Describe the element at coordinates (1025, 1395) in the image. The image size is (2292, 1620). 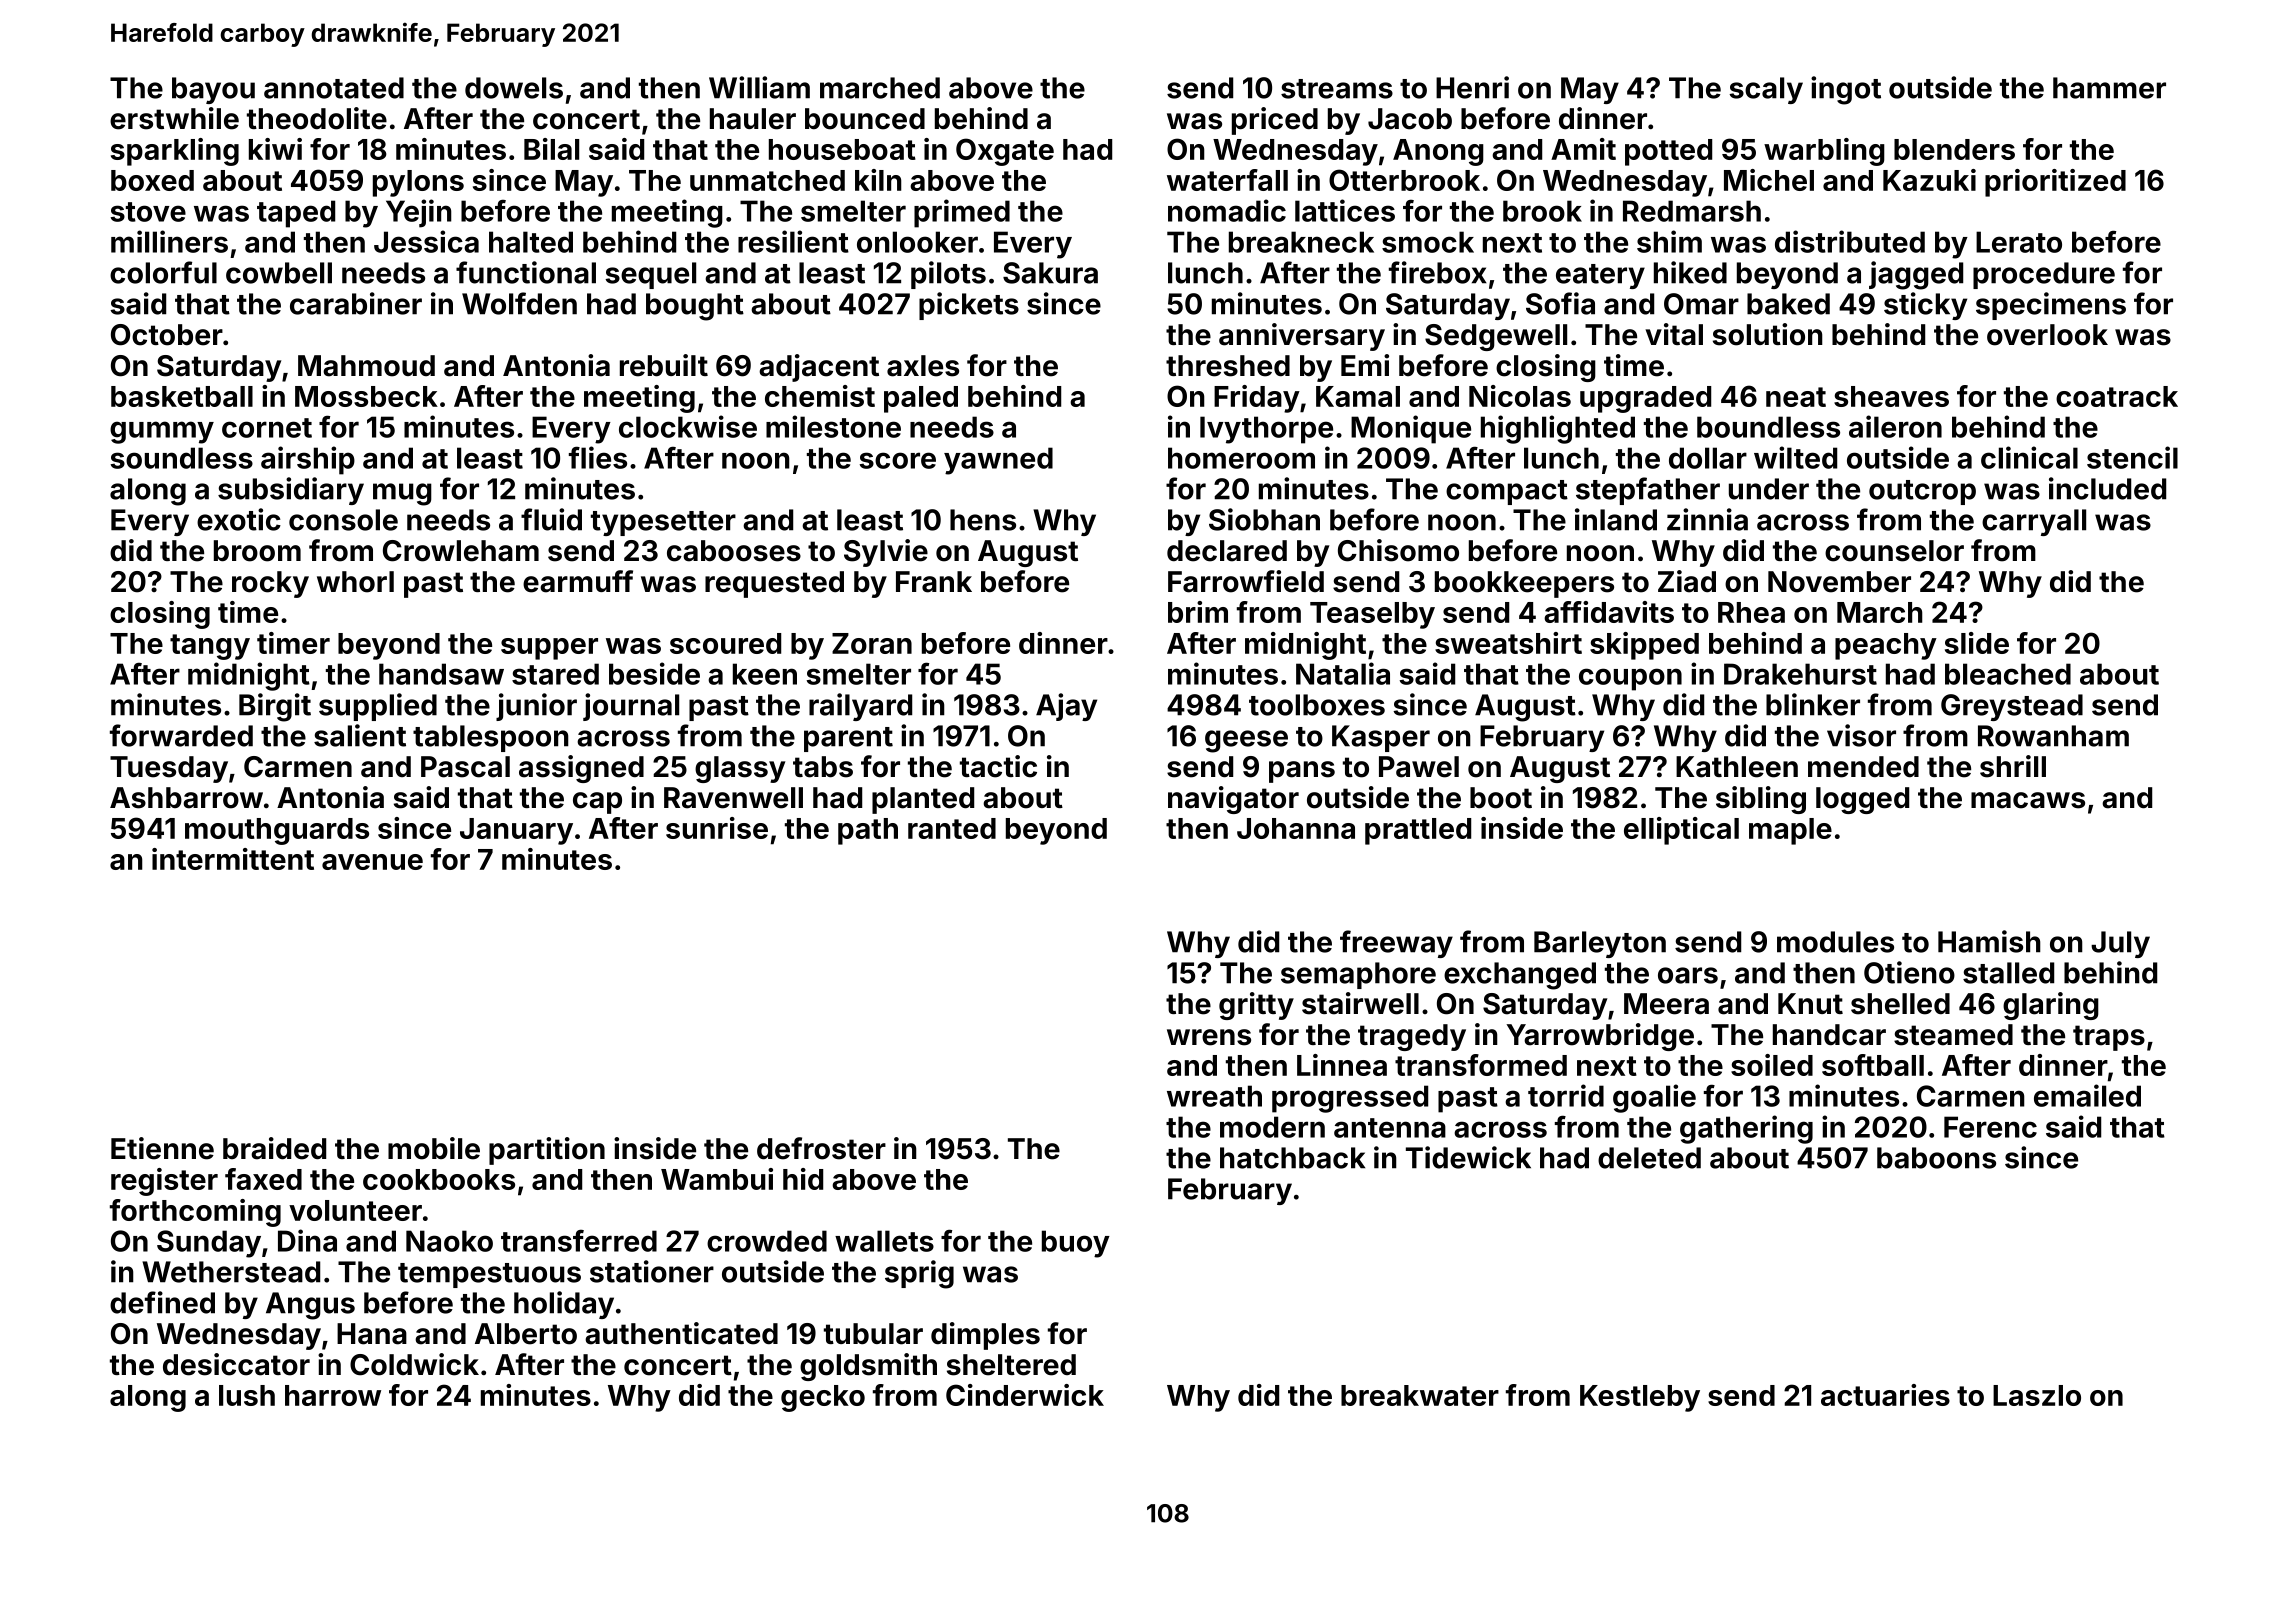
I see `Cinderwick` at that location.
